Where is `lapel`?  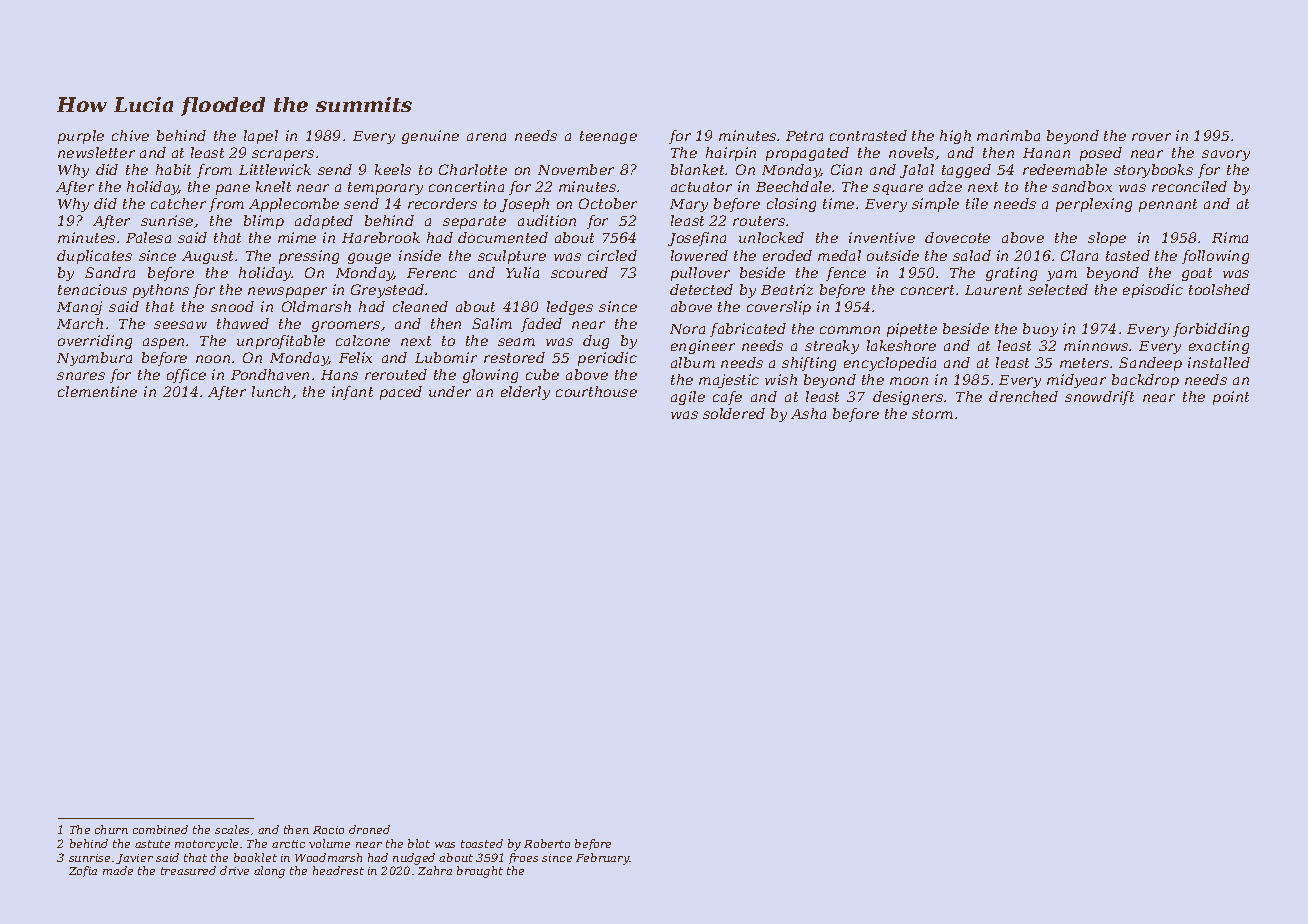 lapel is located at coordinates (261, 137).
